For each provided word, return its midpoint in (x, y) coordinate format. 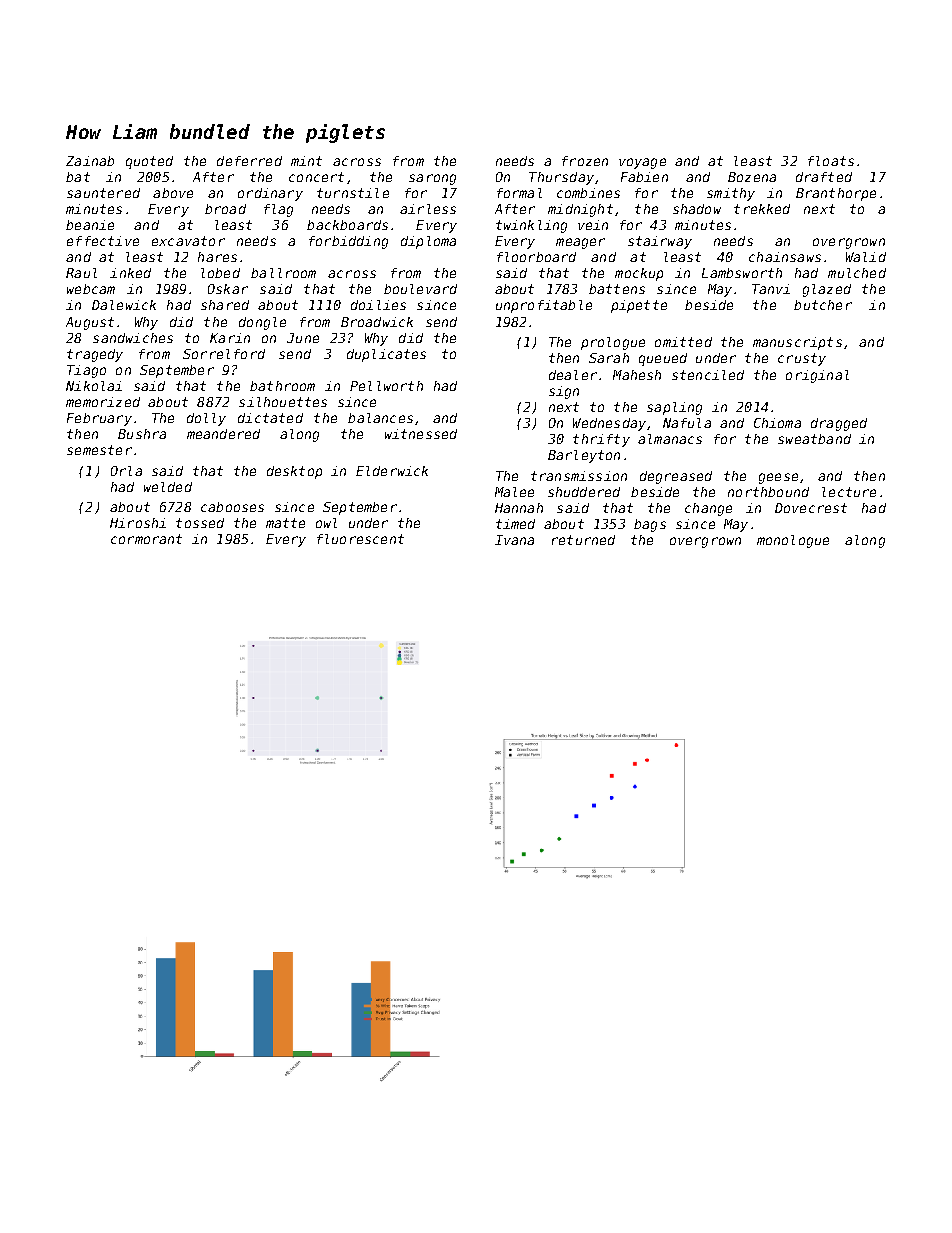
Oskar (228, 289)
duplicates (386, 355)
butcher (823, 305)
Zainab (90, 161)
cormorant (146, 539)
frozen (585, 161)
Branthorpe (836, 194)
